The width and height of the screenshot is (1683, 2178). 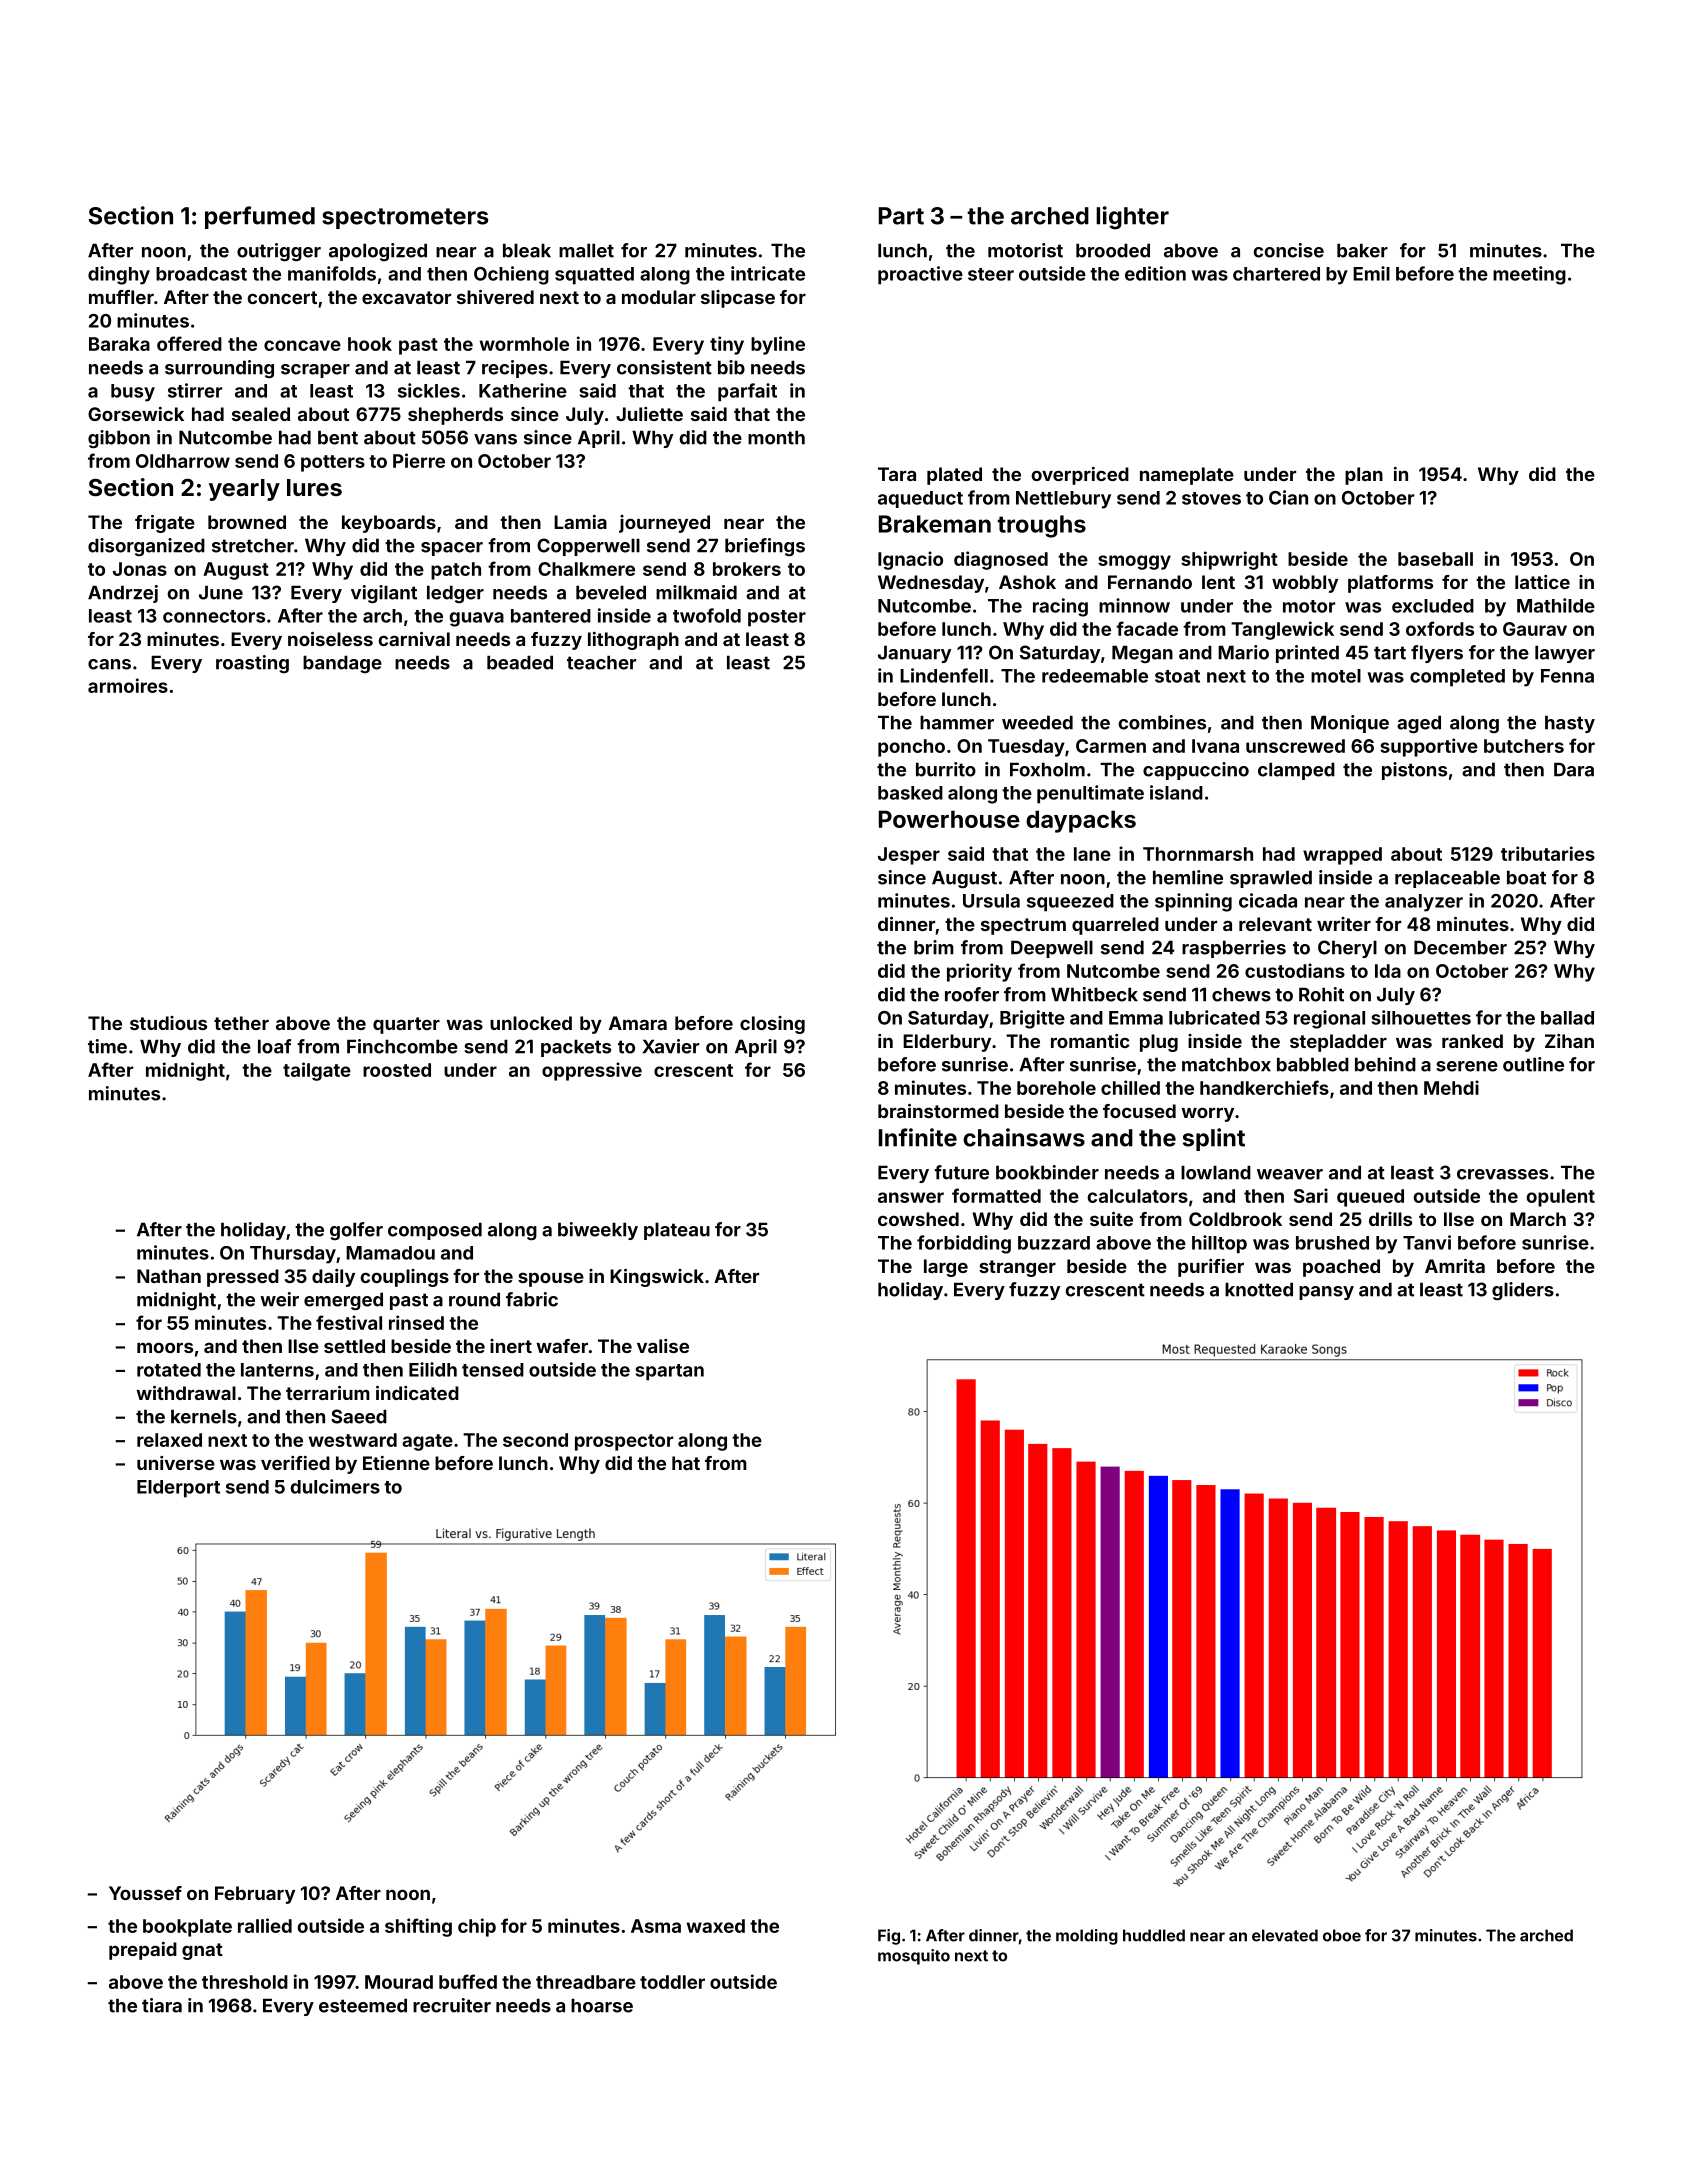 I want to click on oboe, so click(x=1342, y=1935).
